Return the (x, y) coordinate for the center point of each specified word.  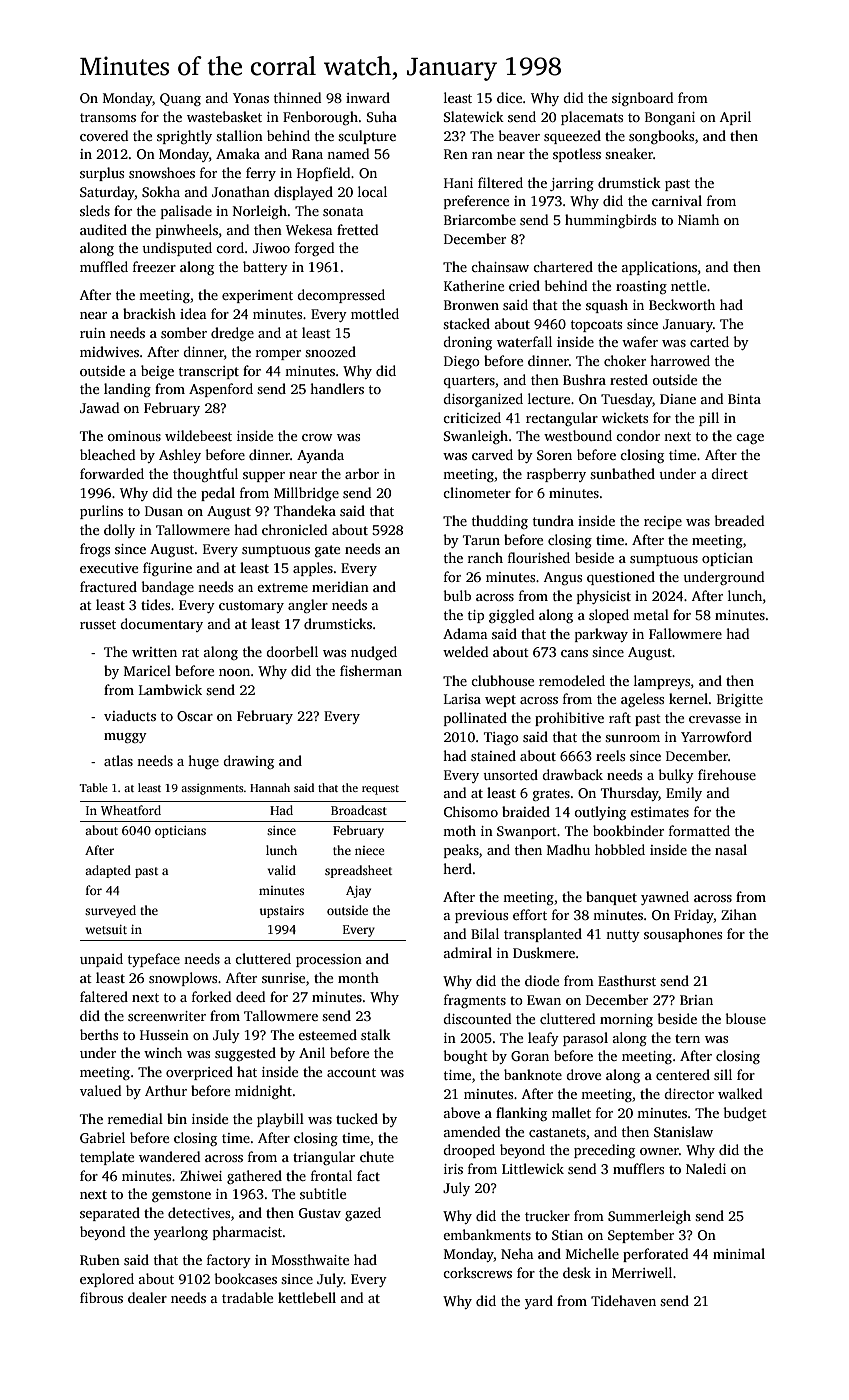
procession (329, 960)
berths (99, 1034)
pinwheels (187, 231)
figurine (167, 569)
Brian (696, 1000)
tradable (247, 1297)
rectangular (562, 419)
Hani (458, 183)
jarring (572, 184)
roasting (641, 287)
